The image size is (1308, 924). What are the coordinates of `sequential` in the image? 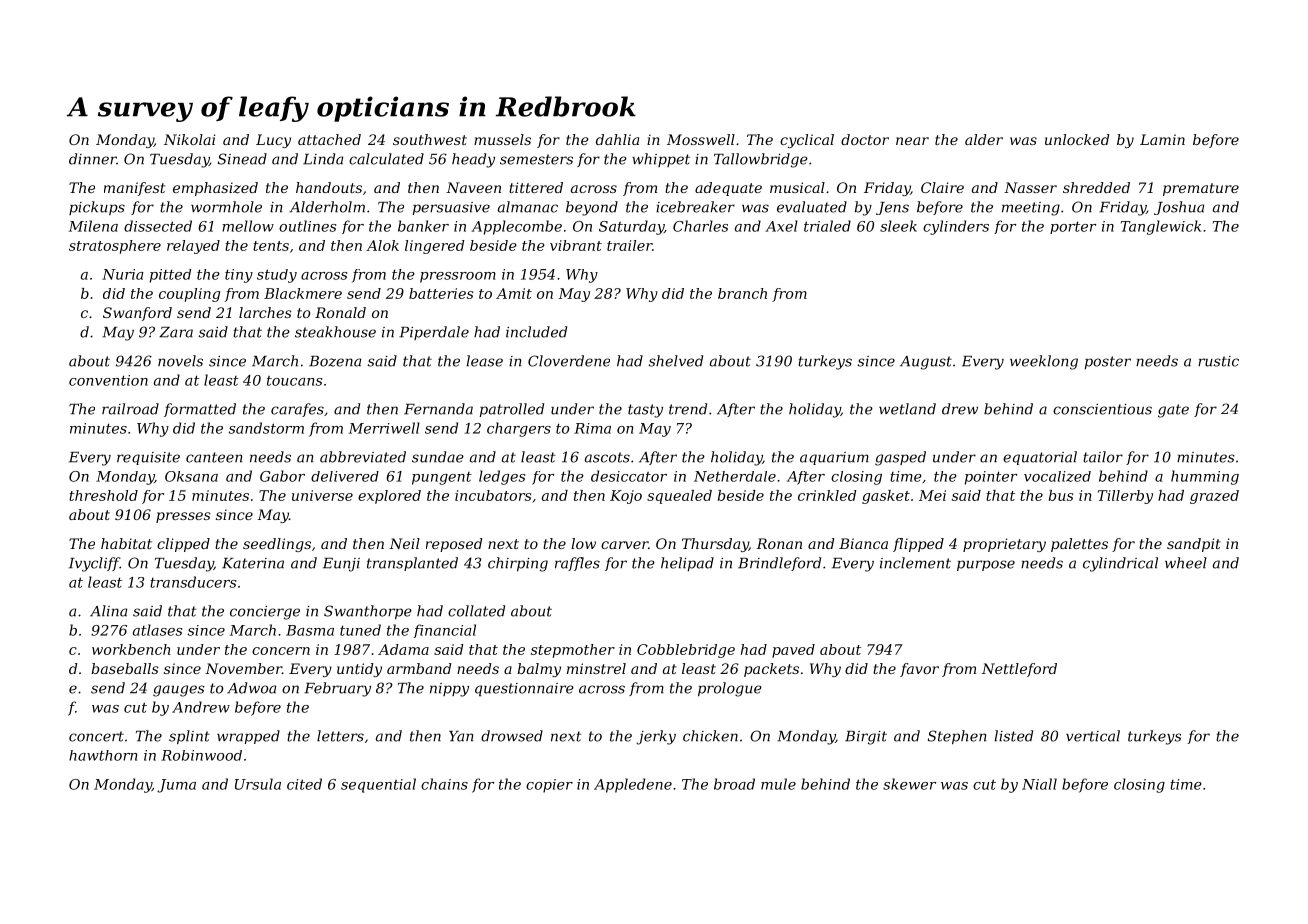 It's located at (378, 785).
